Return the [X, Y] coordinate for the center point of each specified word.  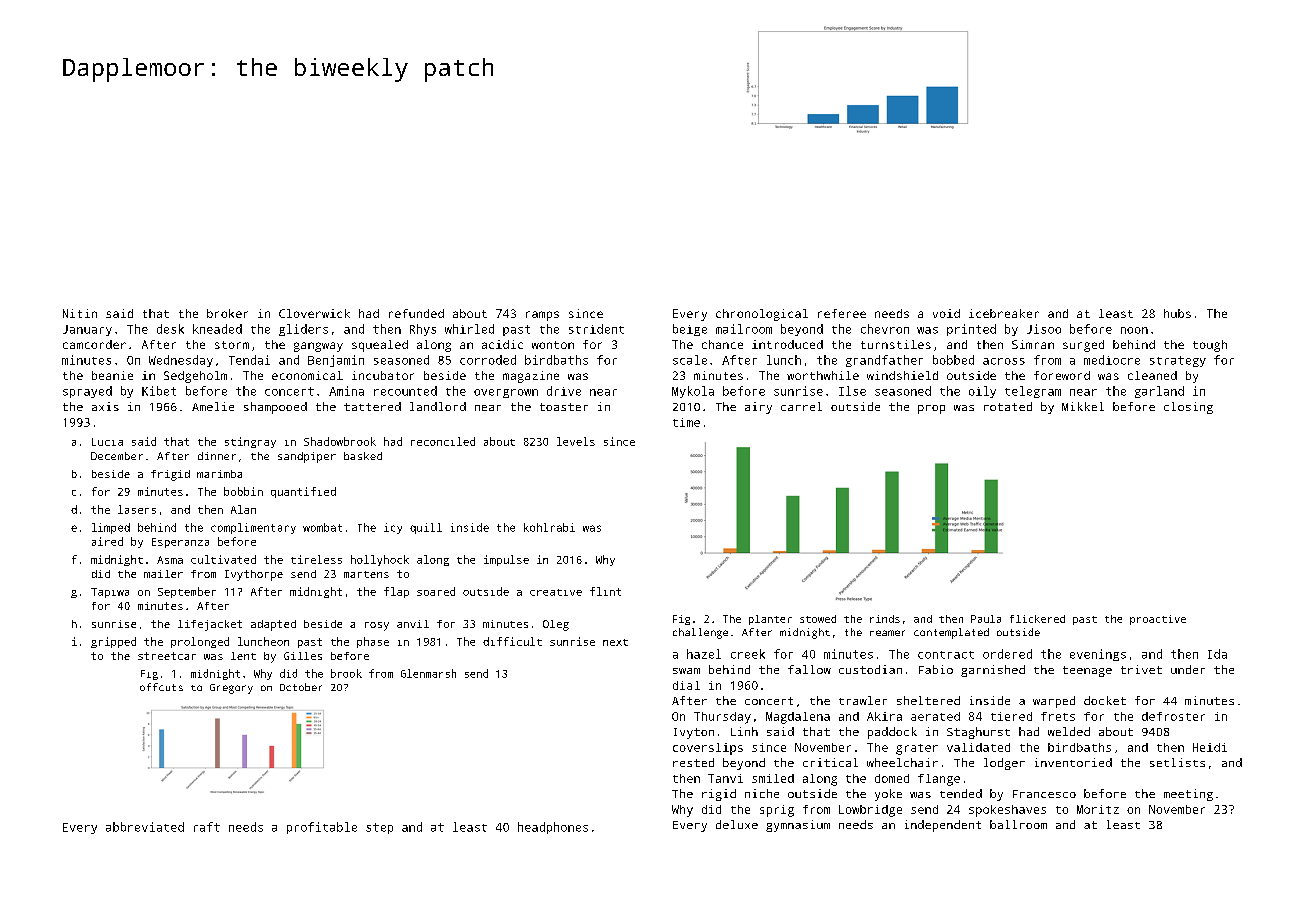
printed [971, 330]
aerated [935, 716]
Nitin [80, 313]
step [379, 828]
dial [686, 685]
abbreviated [145, 827]
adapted [273, 625]
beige [690, 330]
